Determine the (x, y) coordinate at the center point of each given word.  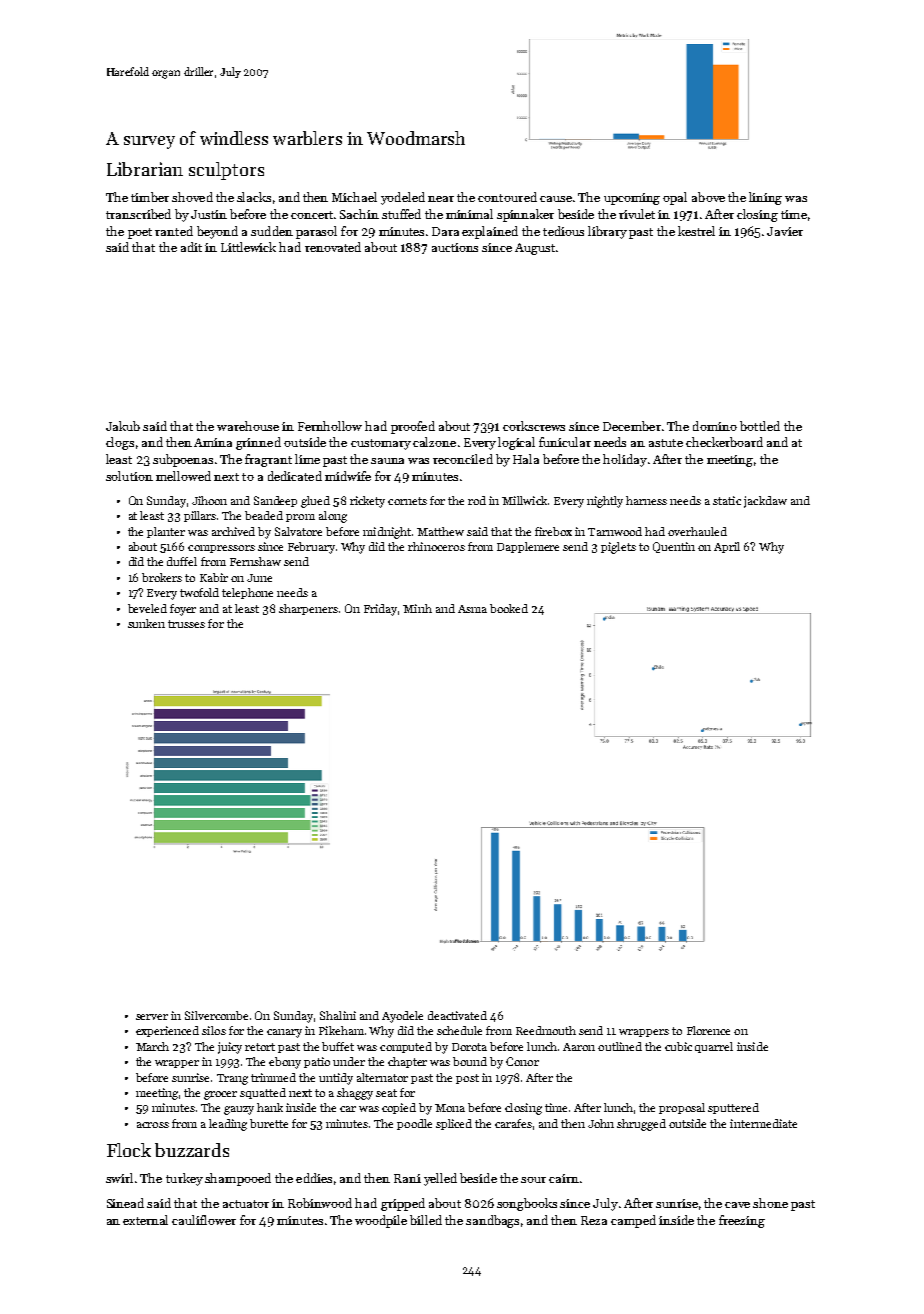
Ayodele (402, 1017)
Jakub (123, 426)
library (607, 232)
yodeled (403, 198)
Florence (708, 1030)
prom (300, 518)
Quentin (674, 547)
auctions (455, 247)
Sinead (125, 1203)
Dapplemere (528, 547)
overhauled (697, 531)
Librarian (145, 169)
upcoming (632, 199)
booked (509, 608)
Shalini (338, 1015)
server (152, 1017)
